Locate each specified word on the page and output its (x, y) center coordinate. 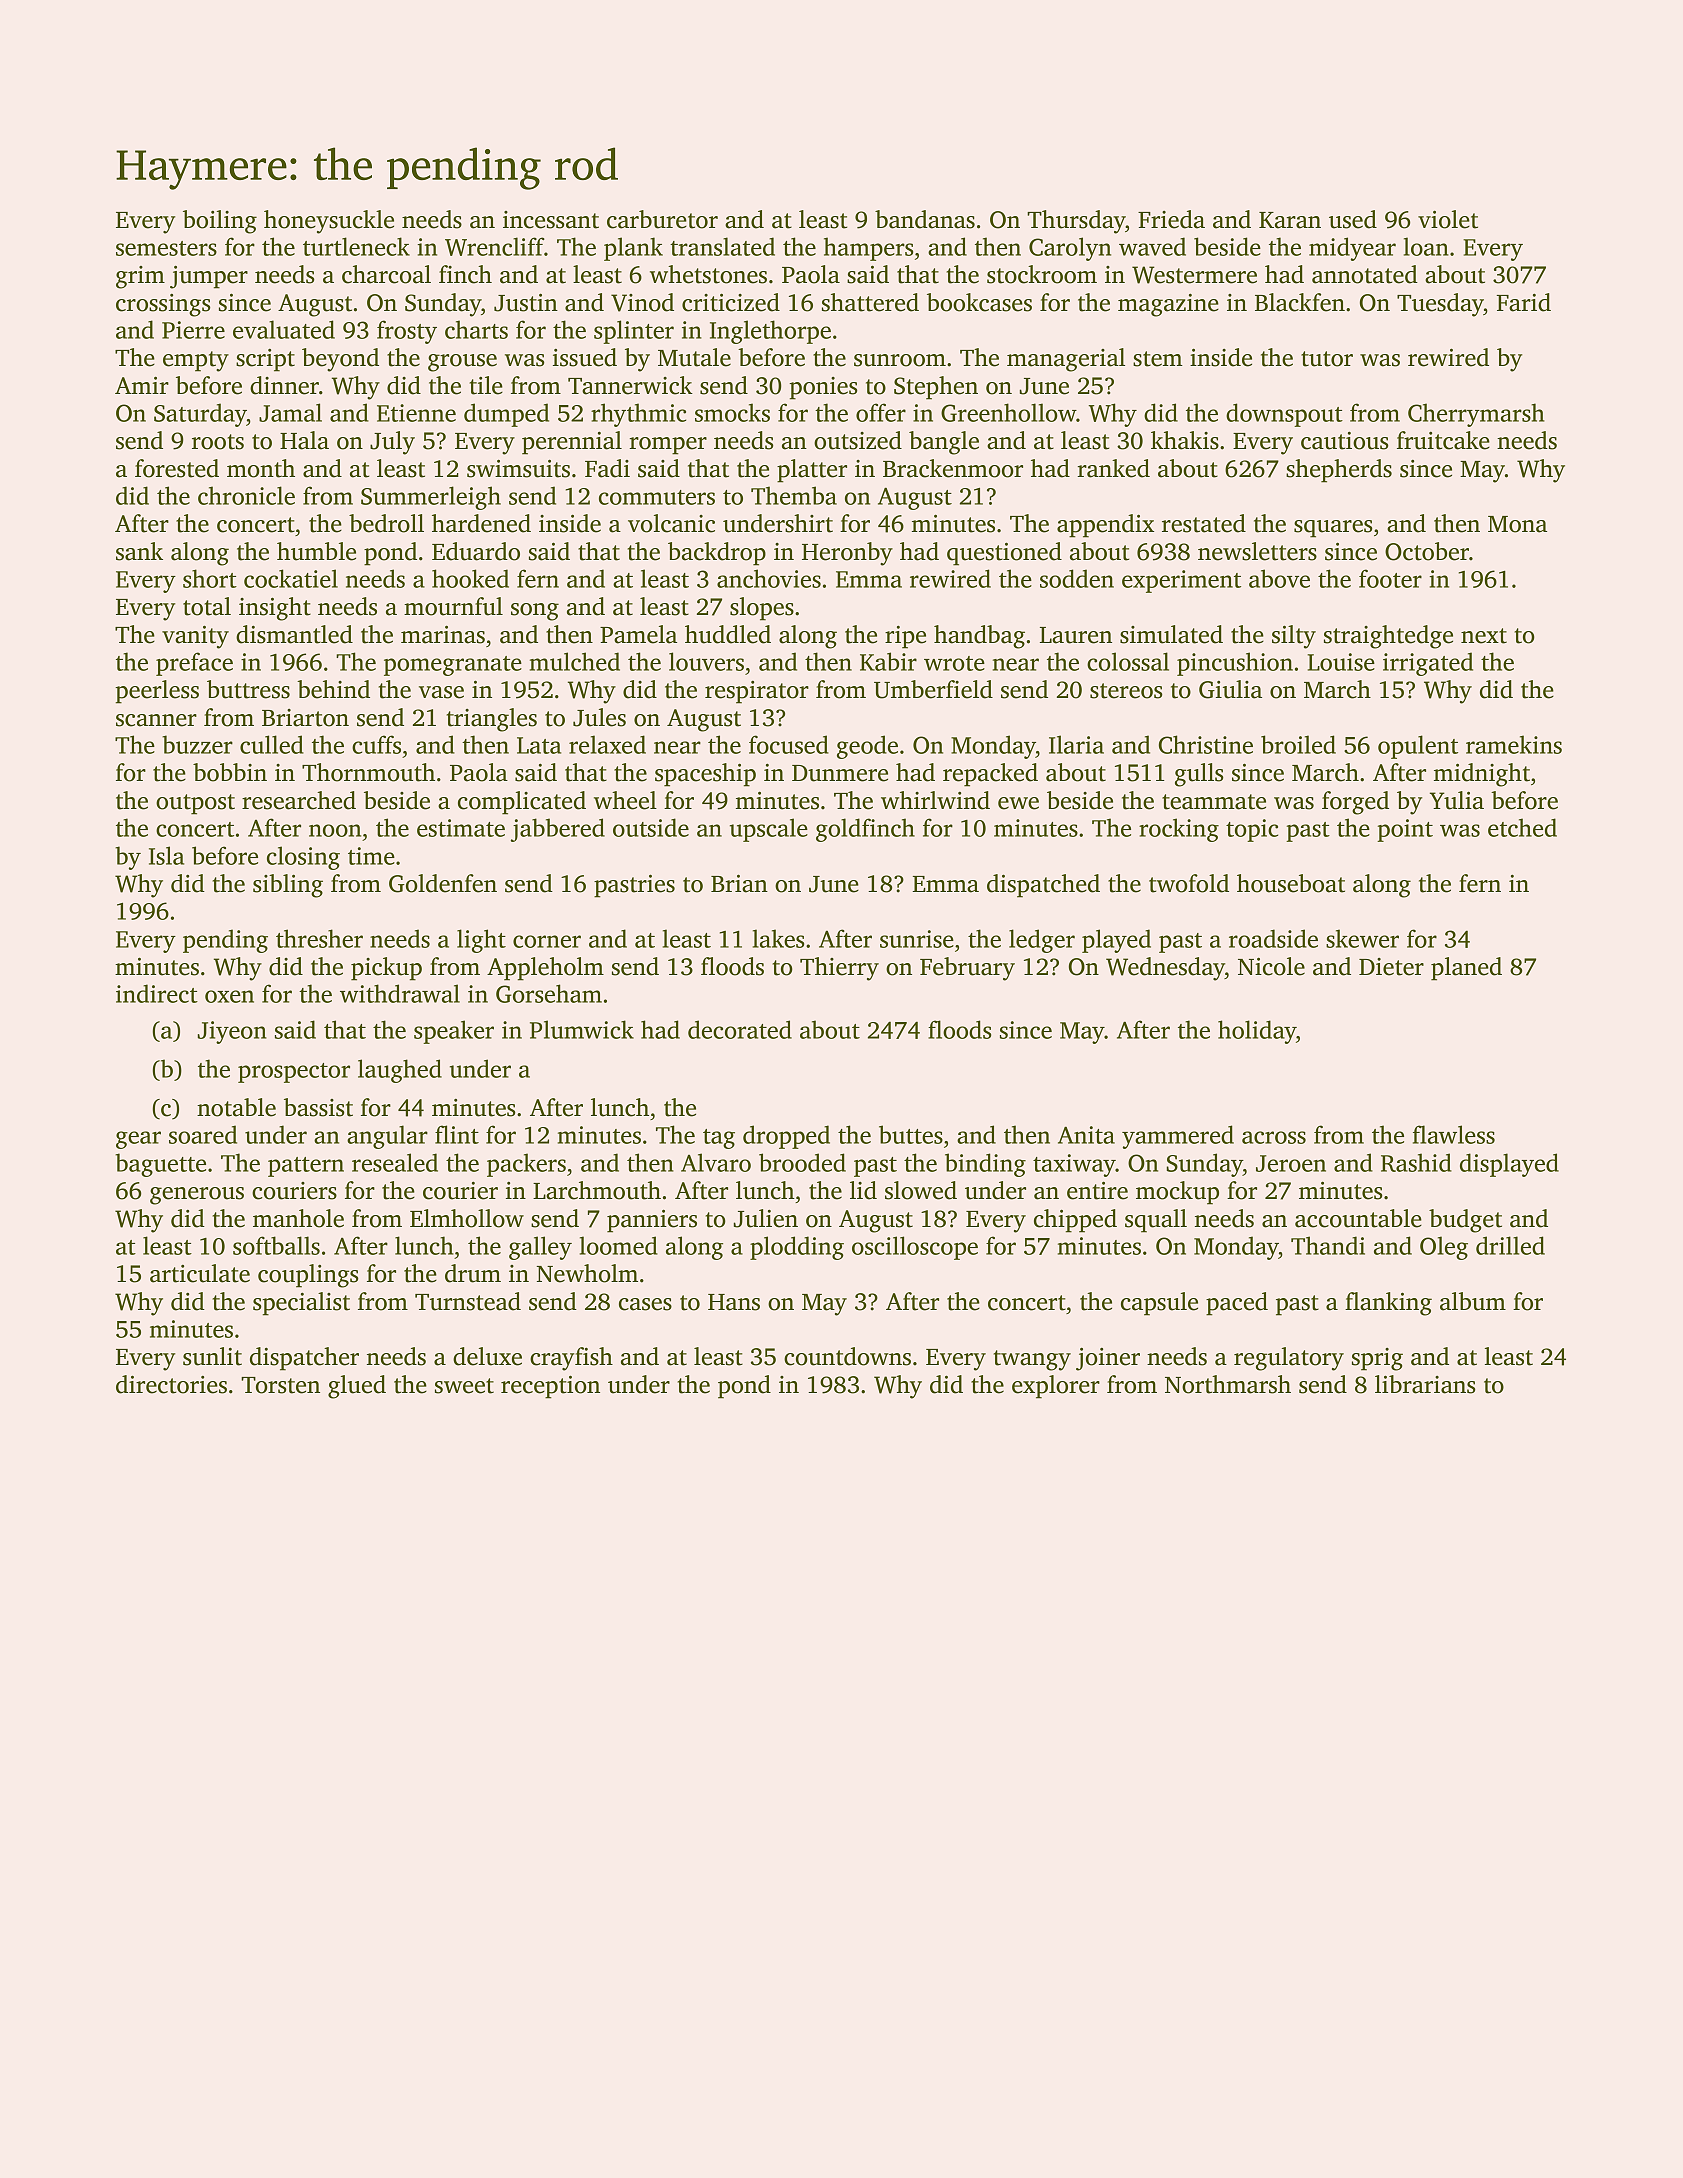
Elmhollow (467, 1218)
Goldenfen (443, 883)
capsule (1159, 1304)
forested (177, 468)
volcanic (671, 523)
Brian (739, 883)
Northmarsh (1228, 1384)
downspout (1284, 415)
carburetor (662, 219)
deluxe (487, 1356)
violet (1448, 219)
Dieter (1391, 967)
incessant (551, 220)
